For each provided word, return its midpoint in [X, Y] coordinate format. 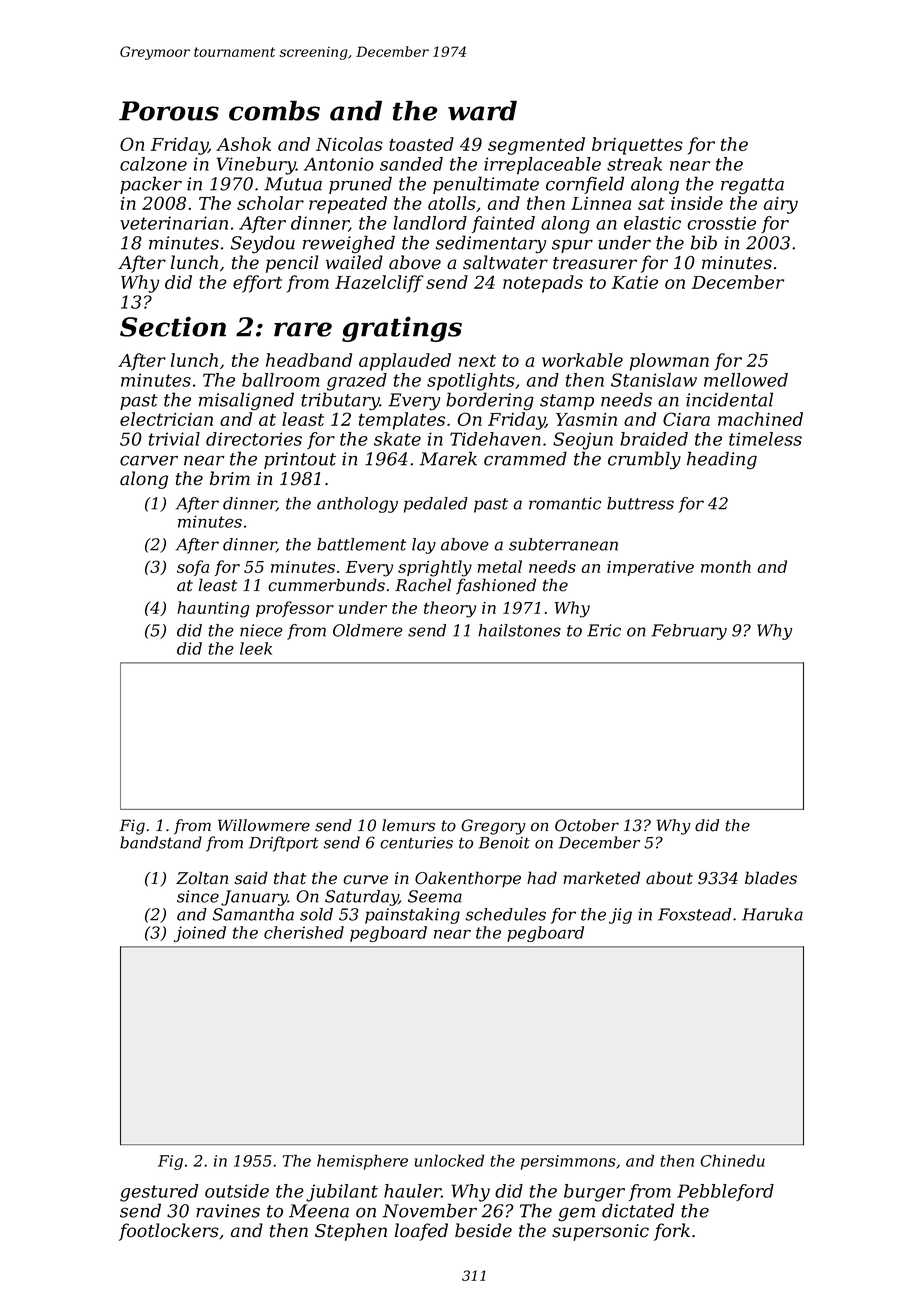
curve [365, 880]
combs [274, 110]
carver [149, 460]
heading [722, 460]
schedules [506, 914]
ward [482, 110]
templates [402, 421]
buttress [640, 503]
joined [200, 934]
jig [620, 916]
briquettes [637, 146]
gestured [159, 1193]
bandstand [161, 842]
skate [397, 439]
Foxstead [694, 914]
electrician [166, 419]
